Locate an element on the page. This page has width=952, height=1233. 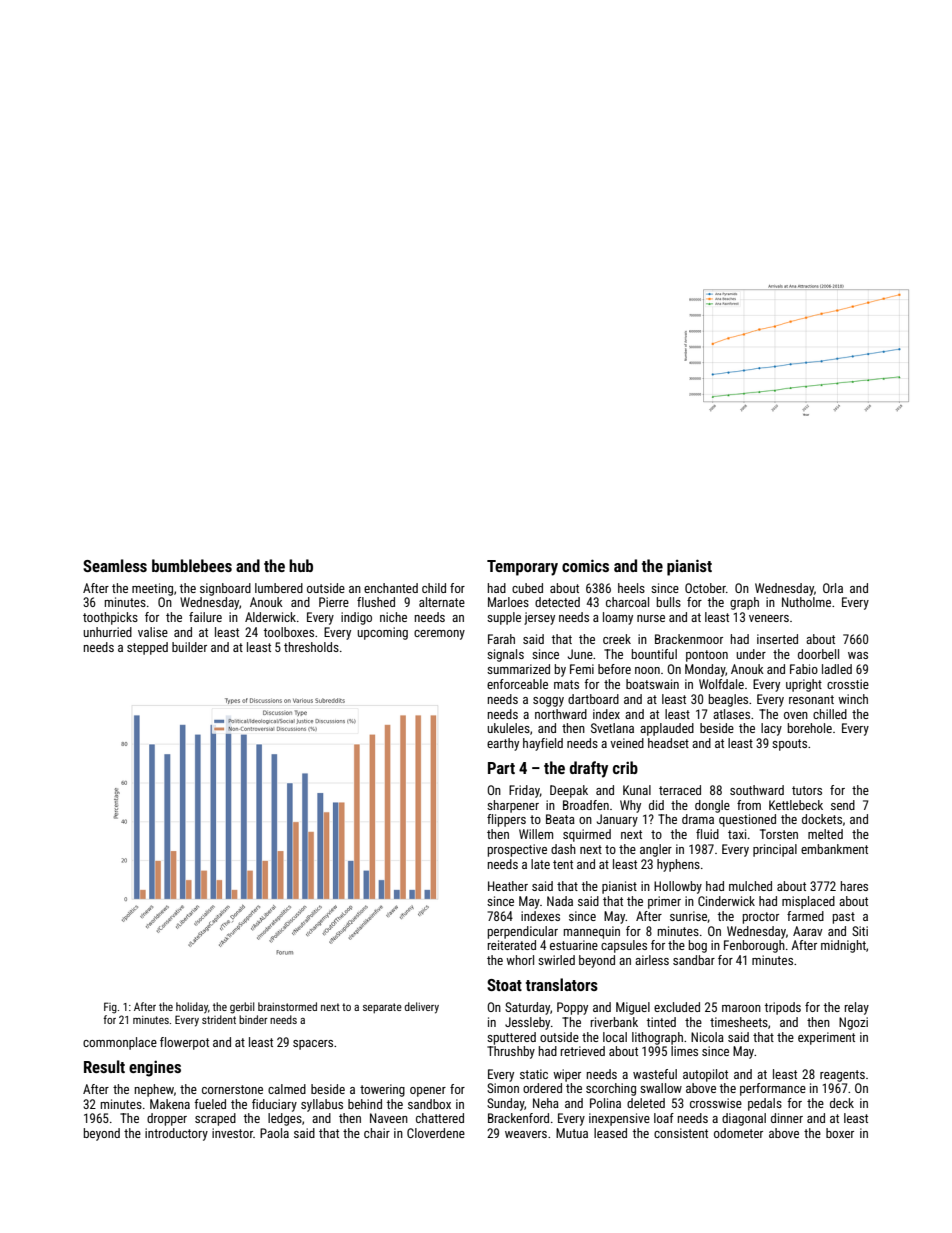
unhurried is located at coordinates (107, 632).
